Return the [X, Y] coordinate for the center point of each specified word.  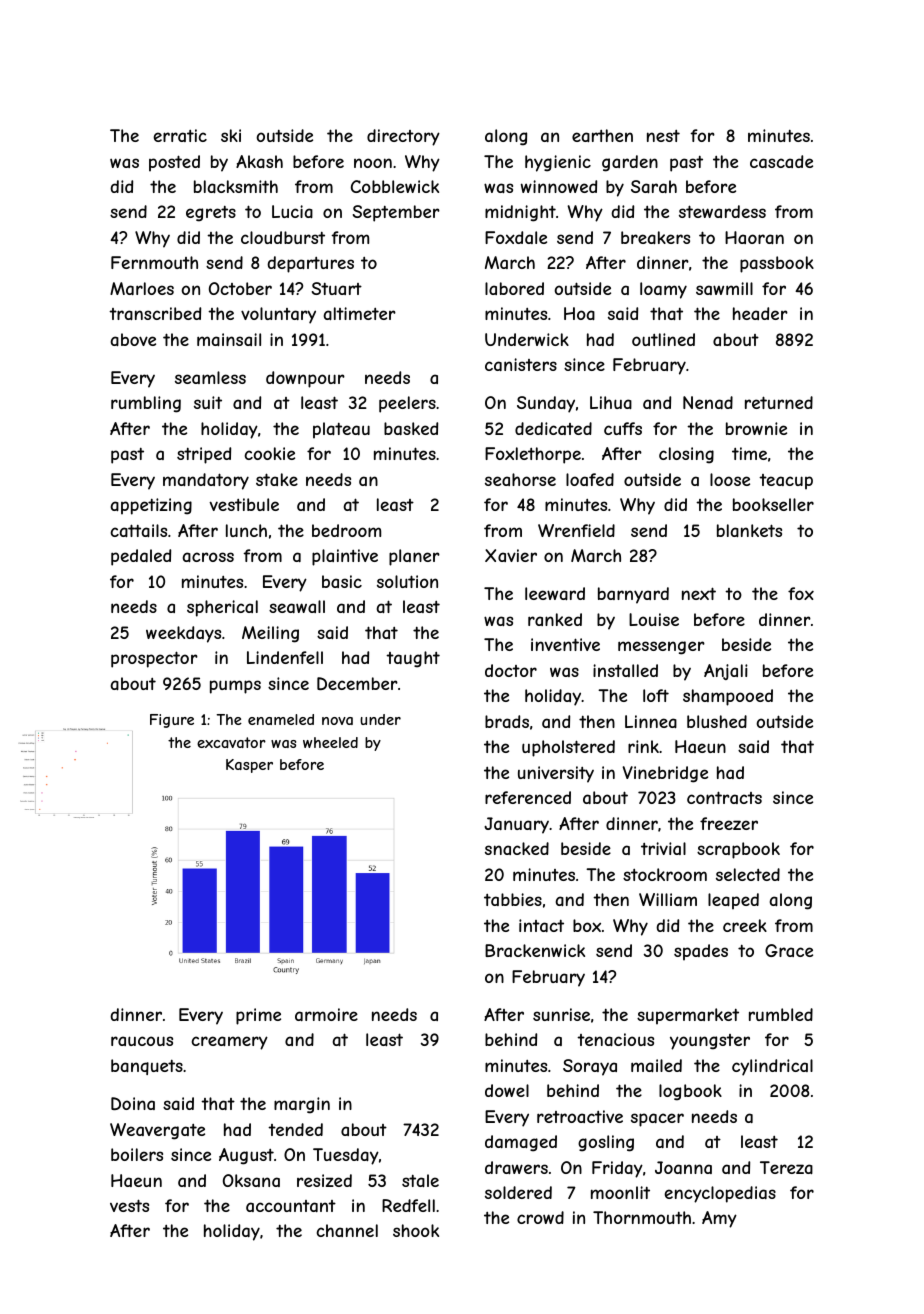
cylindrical [772, 1067]
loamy [663, 290]
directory [403, 137]
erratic [180, 135]
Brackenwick [535, 950]
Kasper [249, 766]
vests [129, 1205]
